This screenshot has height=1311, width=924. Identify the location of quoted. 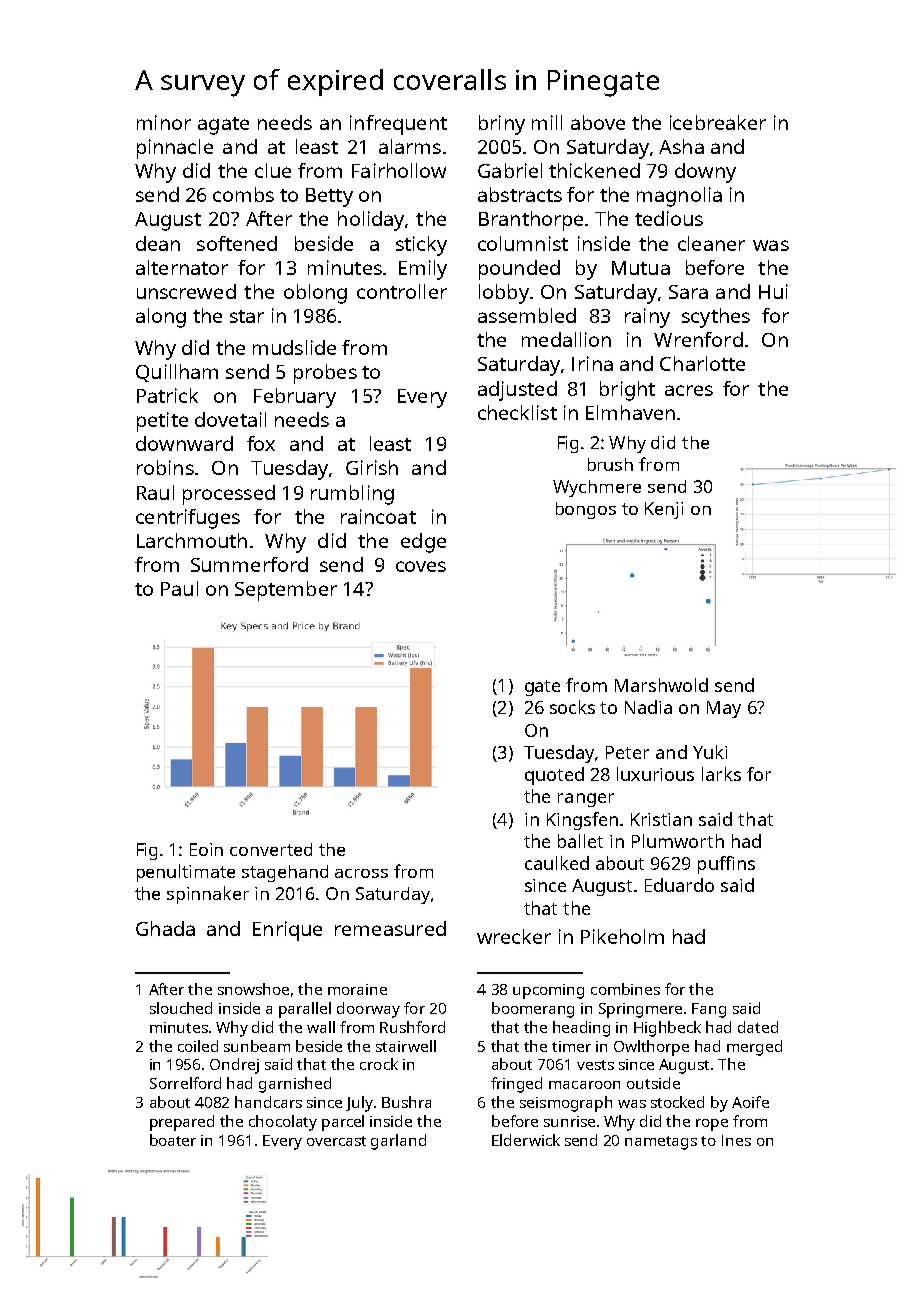
(554, 776).
